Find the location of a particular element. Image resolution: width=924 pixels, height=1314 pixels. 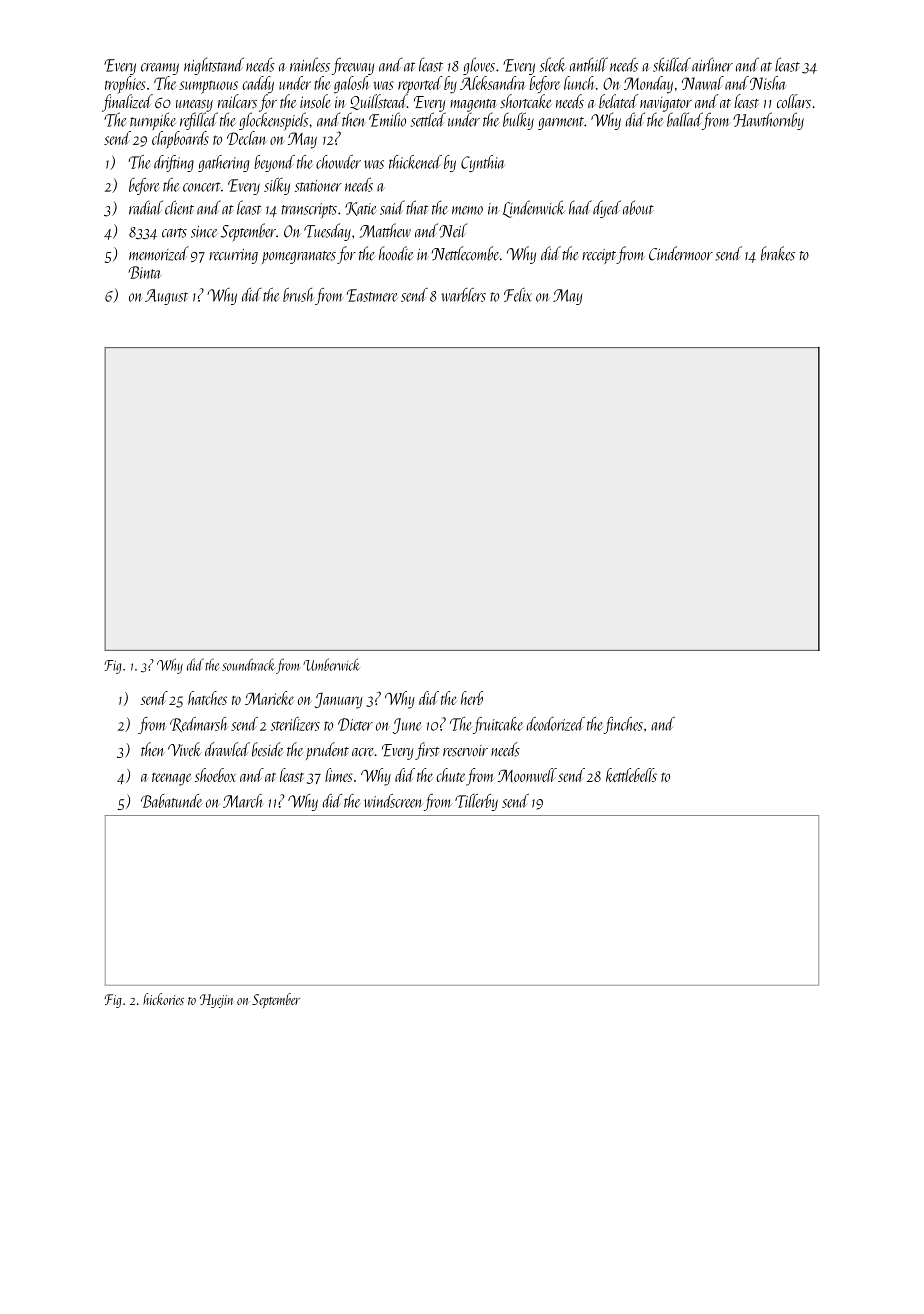

sleek is located at coordinates (553, 64).
